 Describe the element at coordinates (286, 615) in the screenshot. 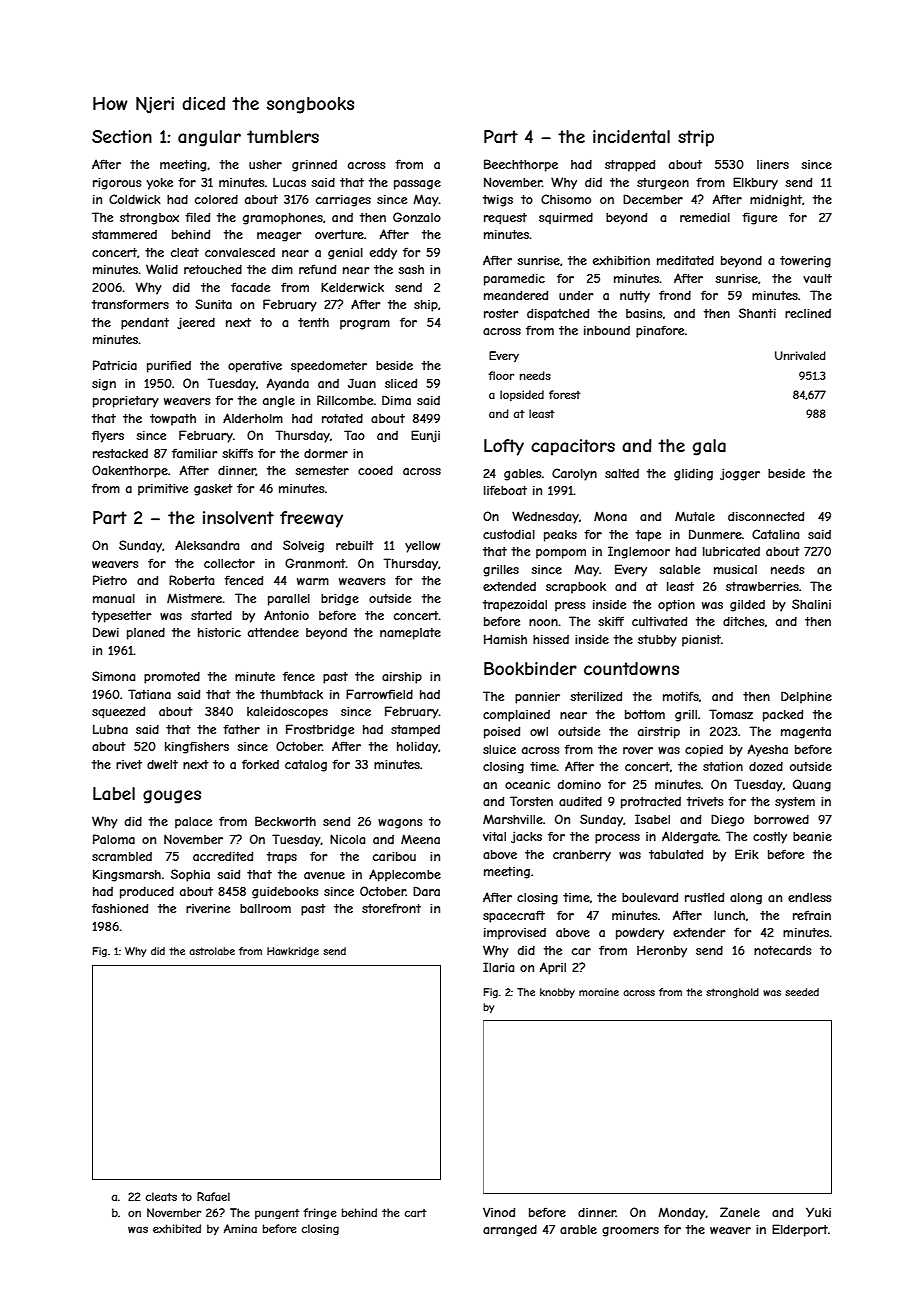

I see `Antonio` at that location.
